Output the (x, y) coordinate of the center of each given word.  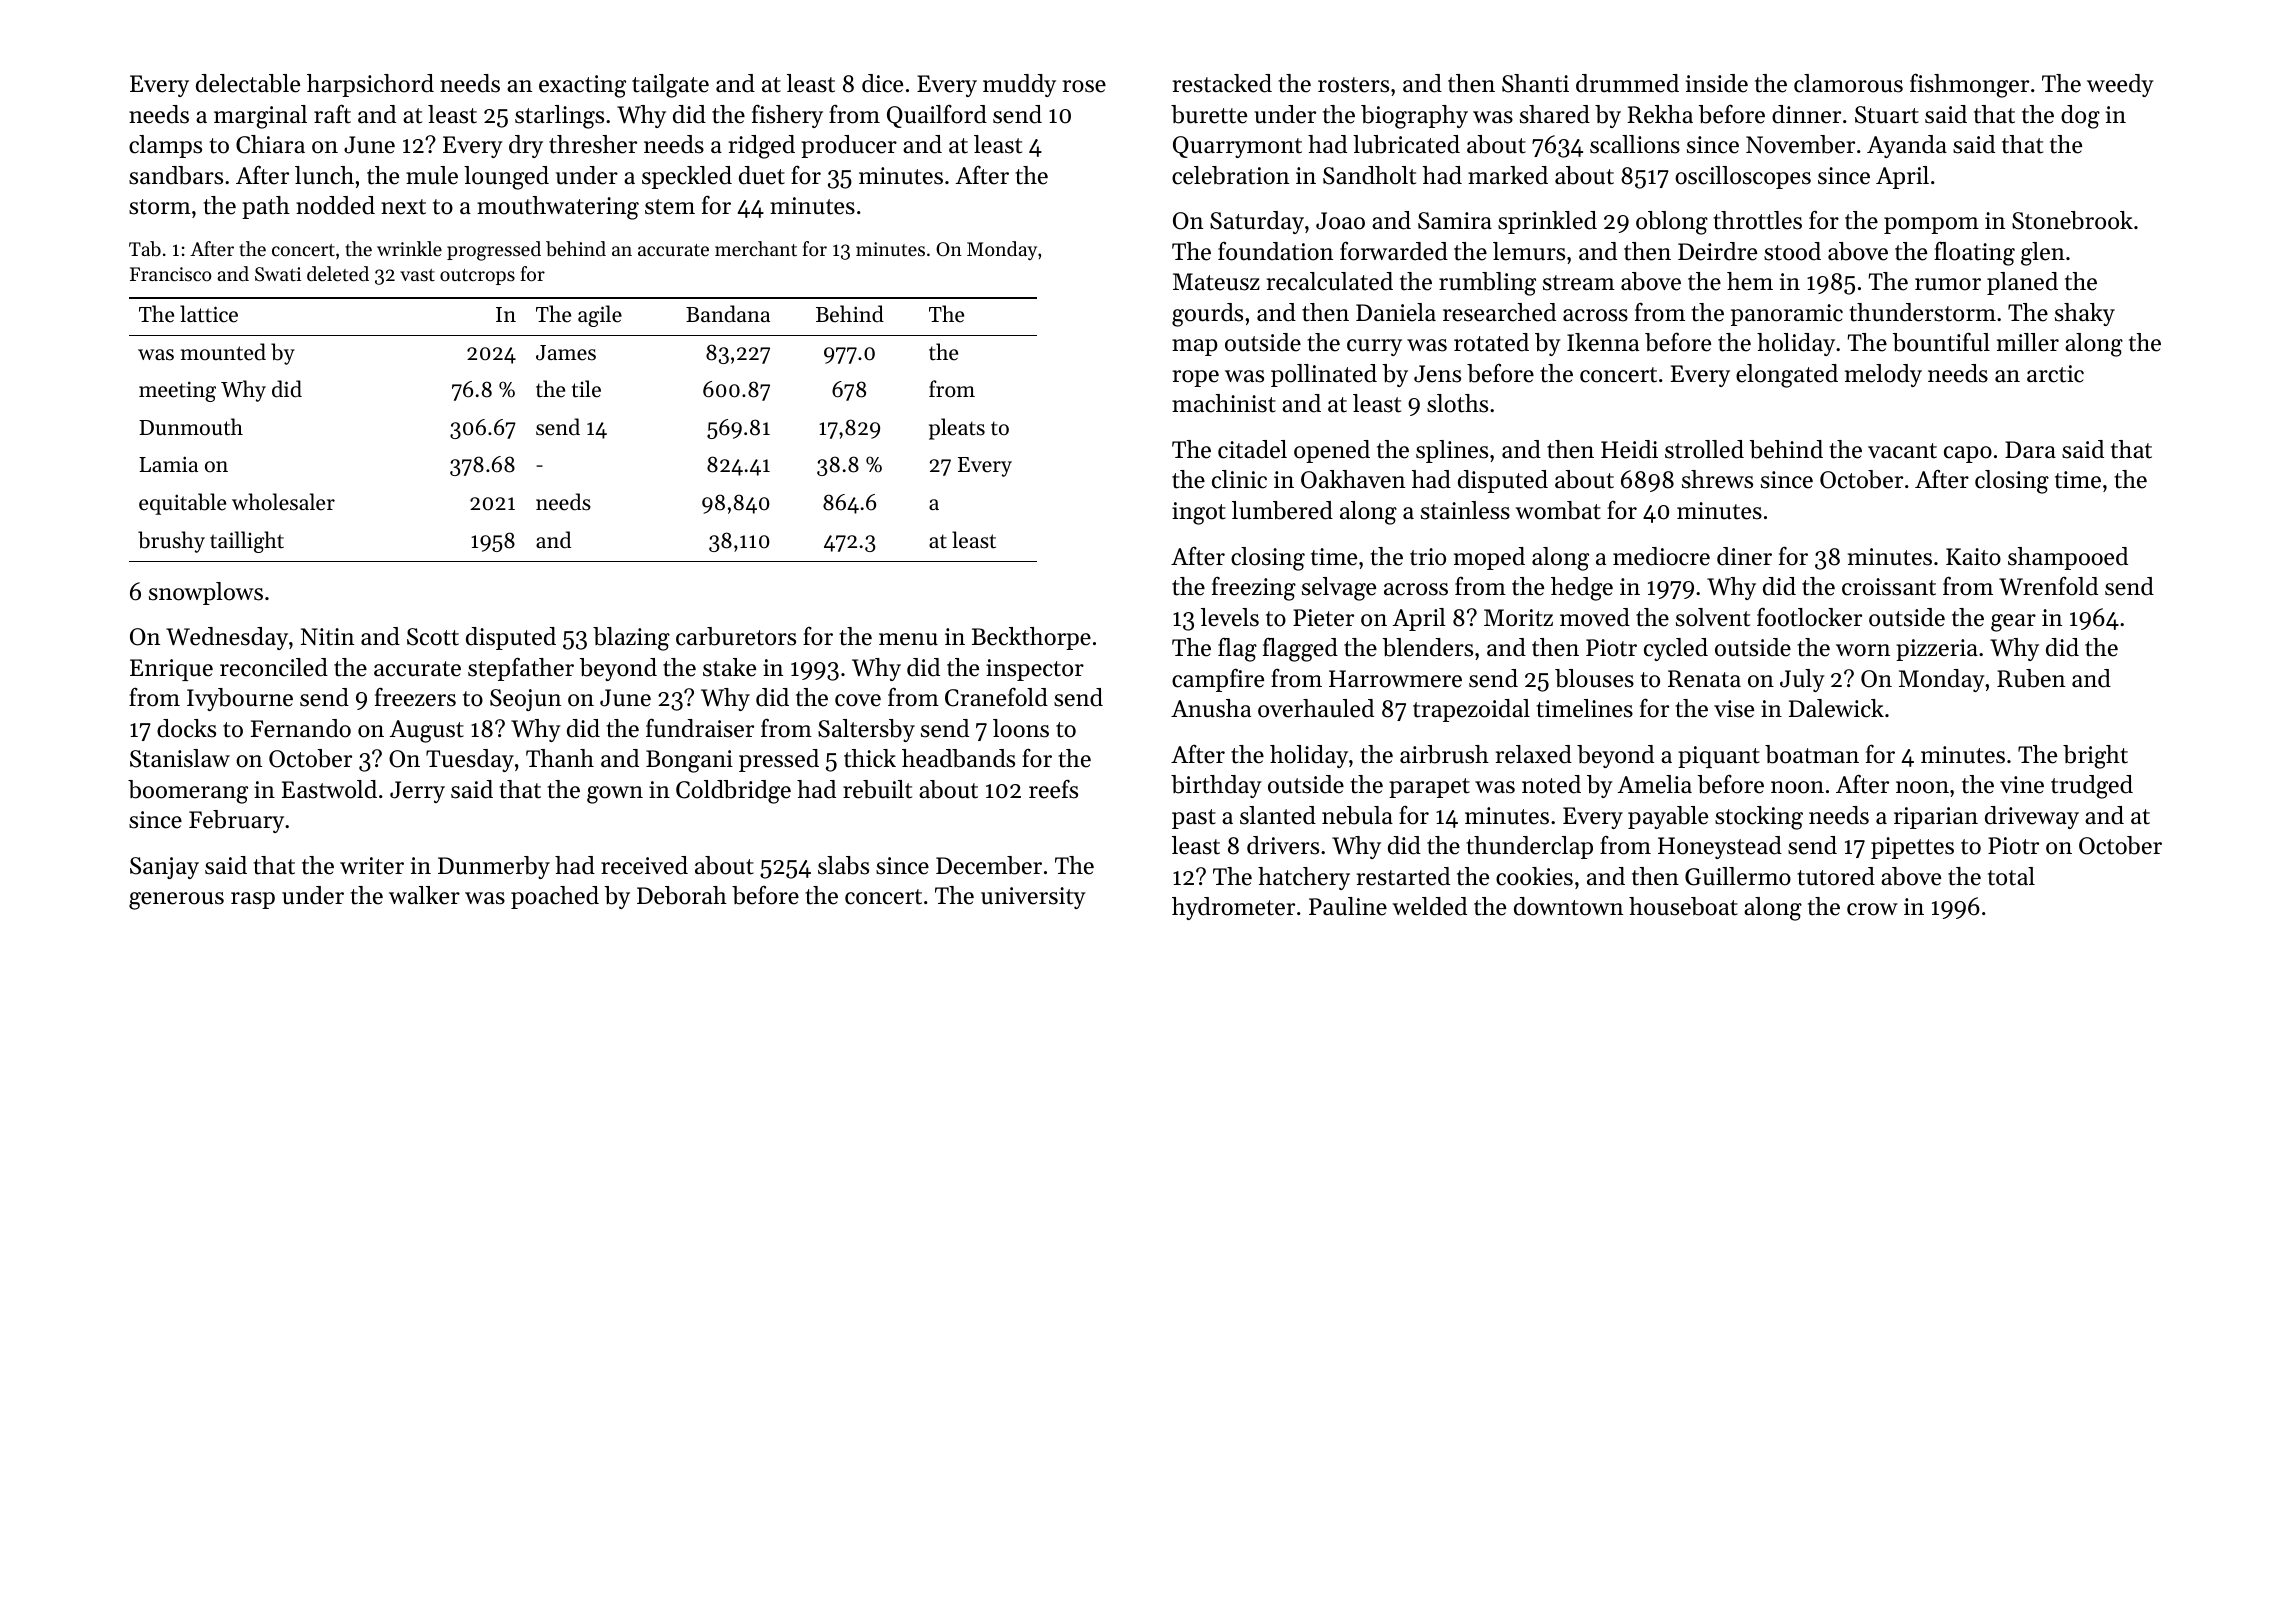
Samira (1455, 221)
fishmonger (1969, 85)
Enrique (171, 670)
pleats (957, 429)
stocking (1759, 818)
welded (1429, 906)
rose (1084, 86)
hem (1750, 281)
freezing (1254, 588)
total (2011, 876)
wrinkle (409, 249)
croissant (1889, 587)
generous (176, 901)
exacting (582, 86)
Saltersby (866, 730)
